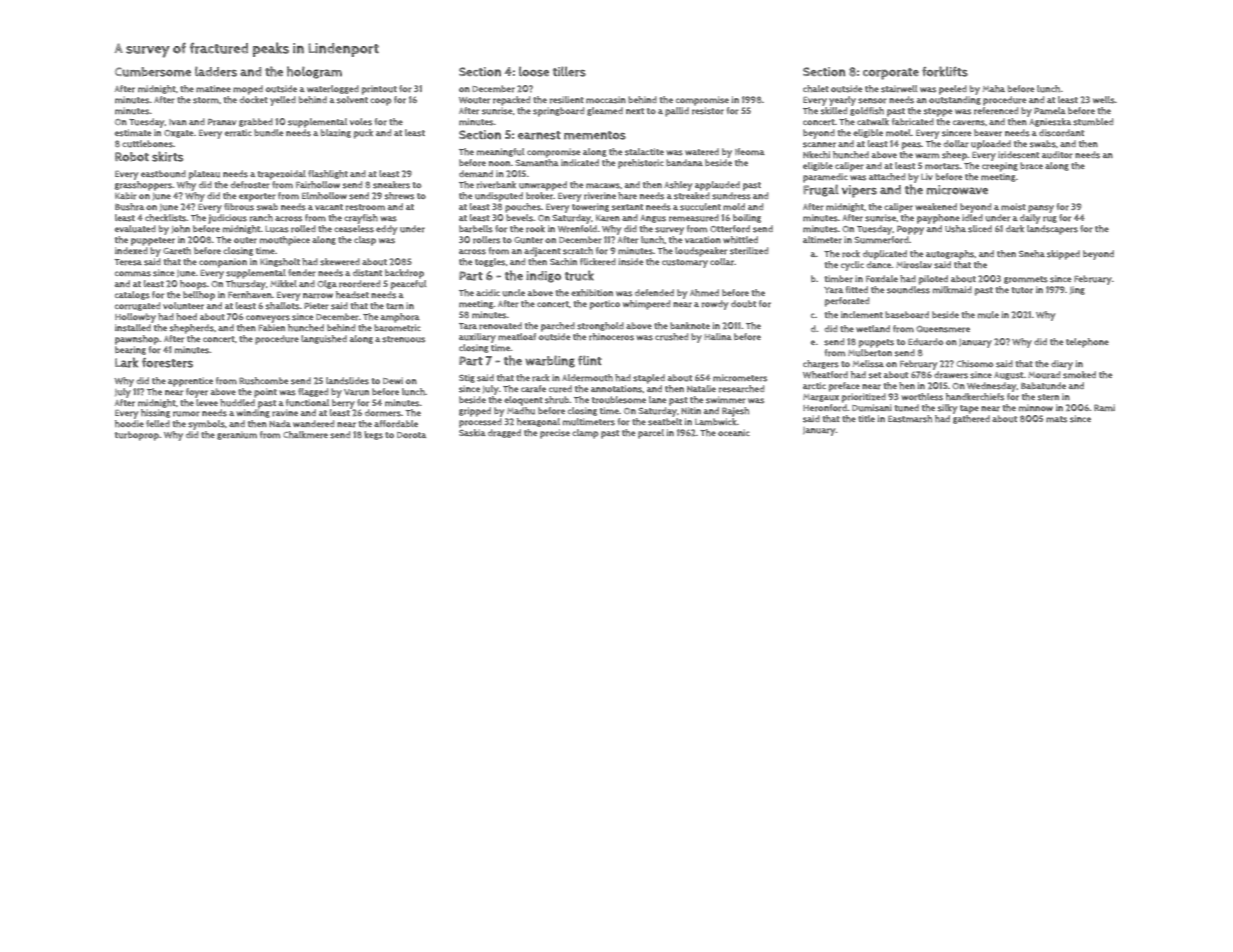 The image size is (1233, 952). What do you see at coordinates (694, 218) in the screenshot?
I see `remeasured` at bounding box center [694, 218].
